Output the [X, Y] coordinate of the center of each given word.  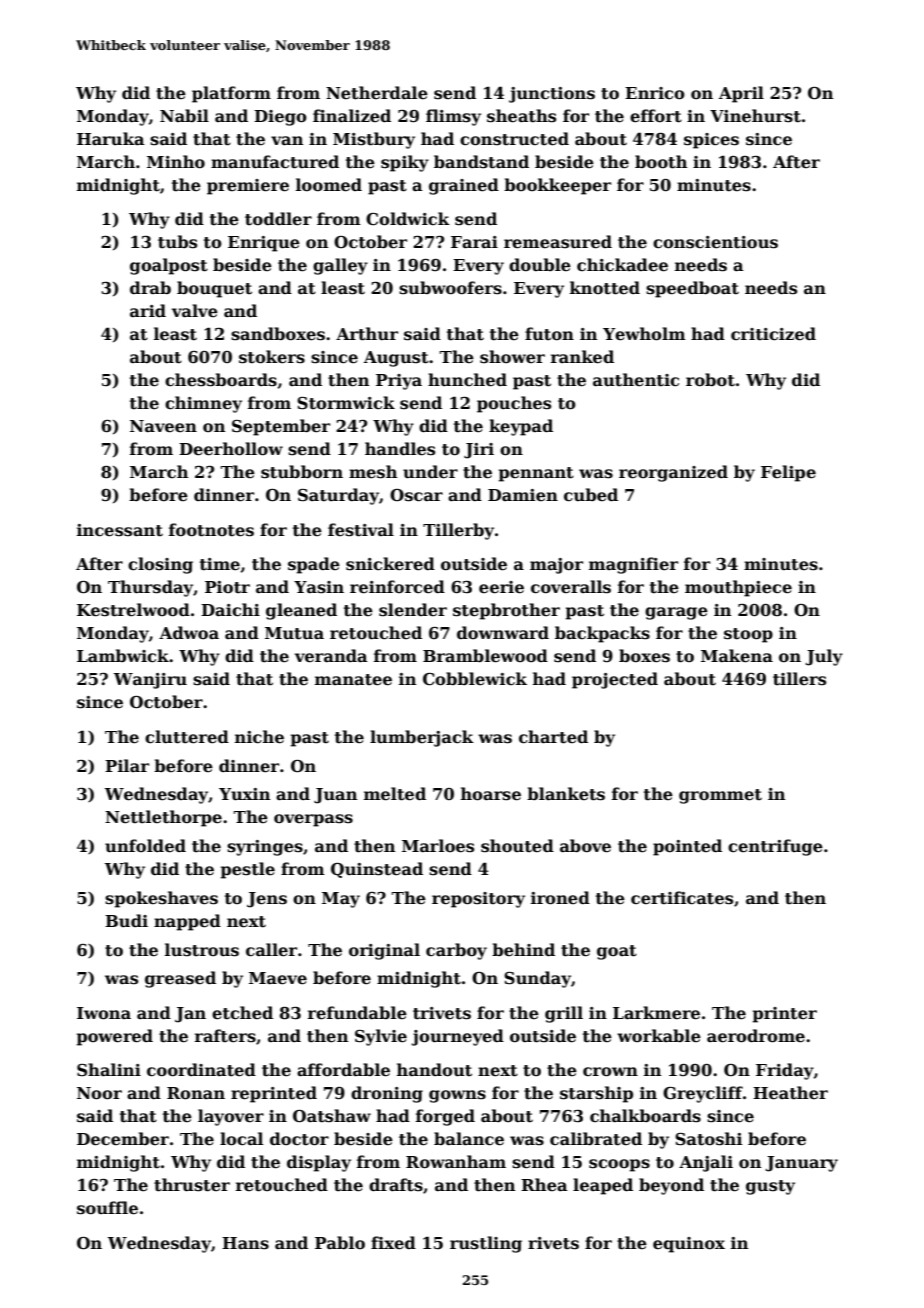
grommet [720, 796]
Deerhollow [231, 449]
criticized [773, 334]
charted [553, 737]
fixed [393, 1243]
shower [512, 357]
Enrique [264, 244]
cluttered [187, 737]
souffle [107, 1208]
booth [661, 162]
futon [549, 334]
